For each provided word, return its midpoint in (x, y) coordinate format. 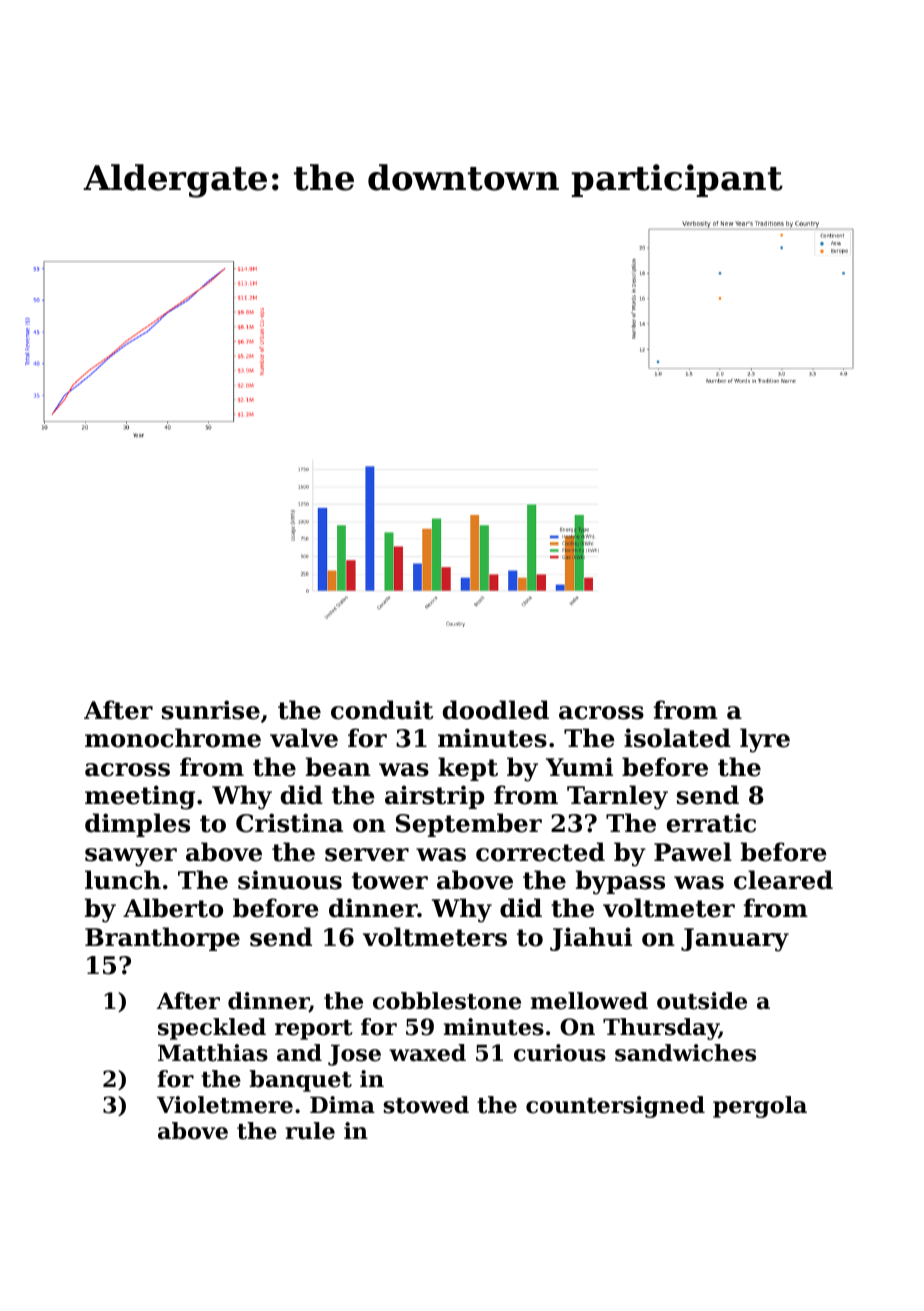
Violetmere (225, 1105)
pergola (760, 1107)
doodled (496, 710)
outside (702, 1001)
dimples (137, 825)
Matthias (213, 1053)
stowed (426, 1105)
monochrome (173, 738)
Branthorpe (162, 939)
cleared (783, 880)
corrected (540, 852)
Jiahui (591, 939)
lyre (765, 740)
